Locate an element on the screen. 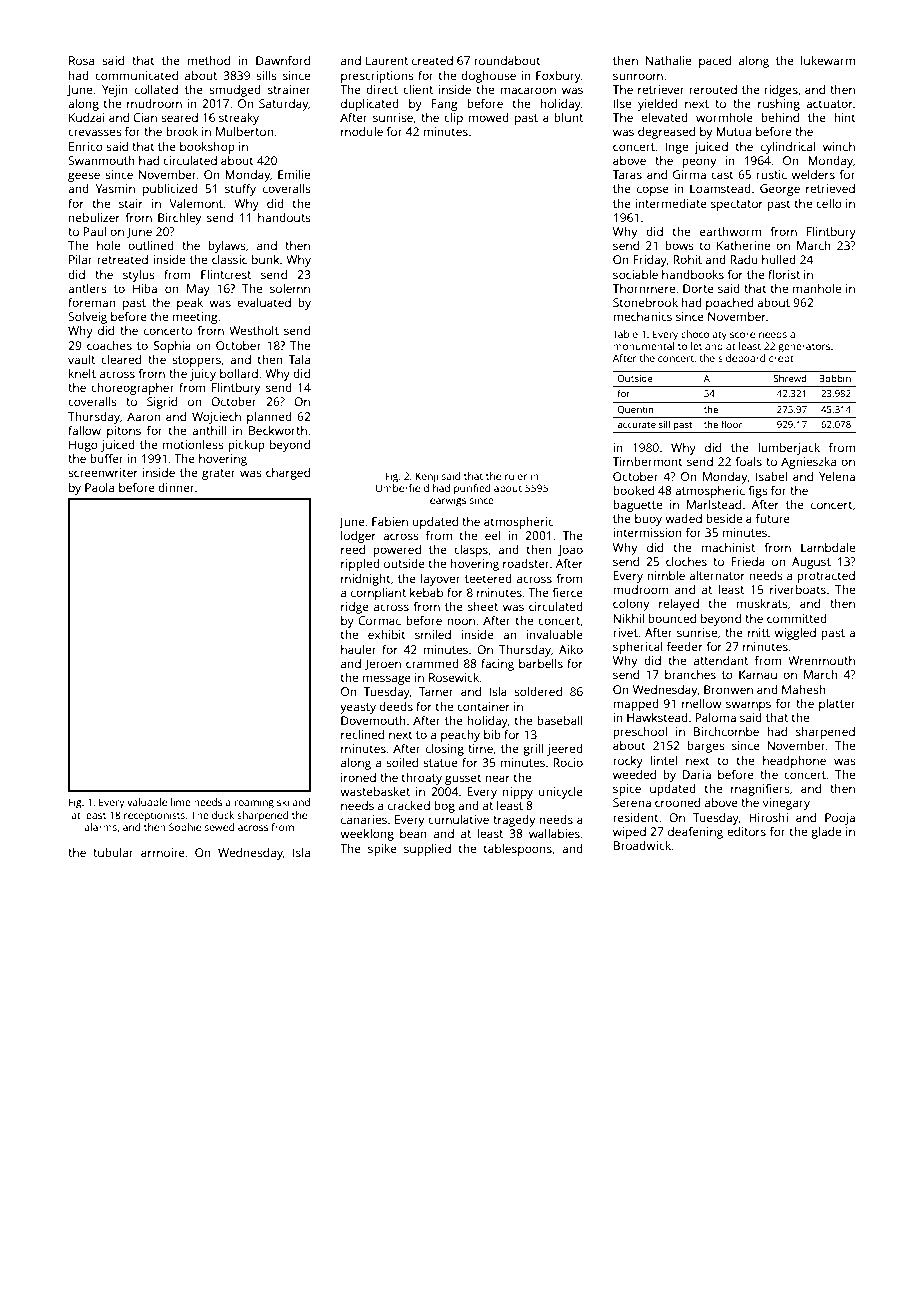  hauler is located at coordinates (358, 649).
